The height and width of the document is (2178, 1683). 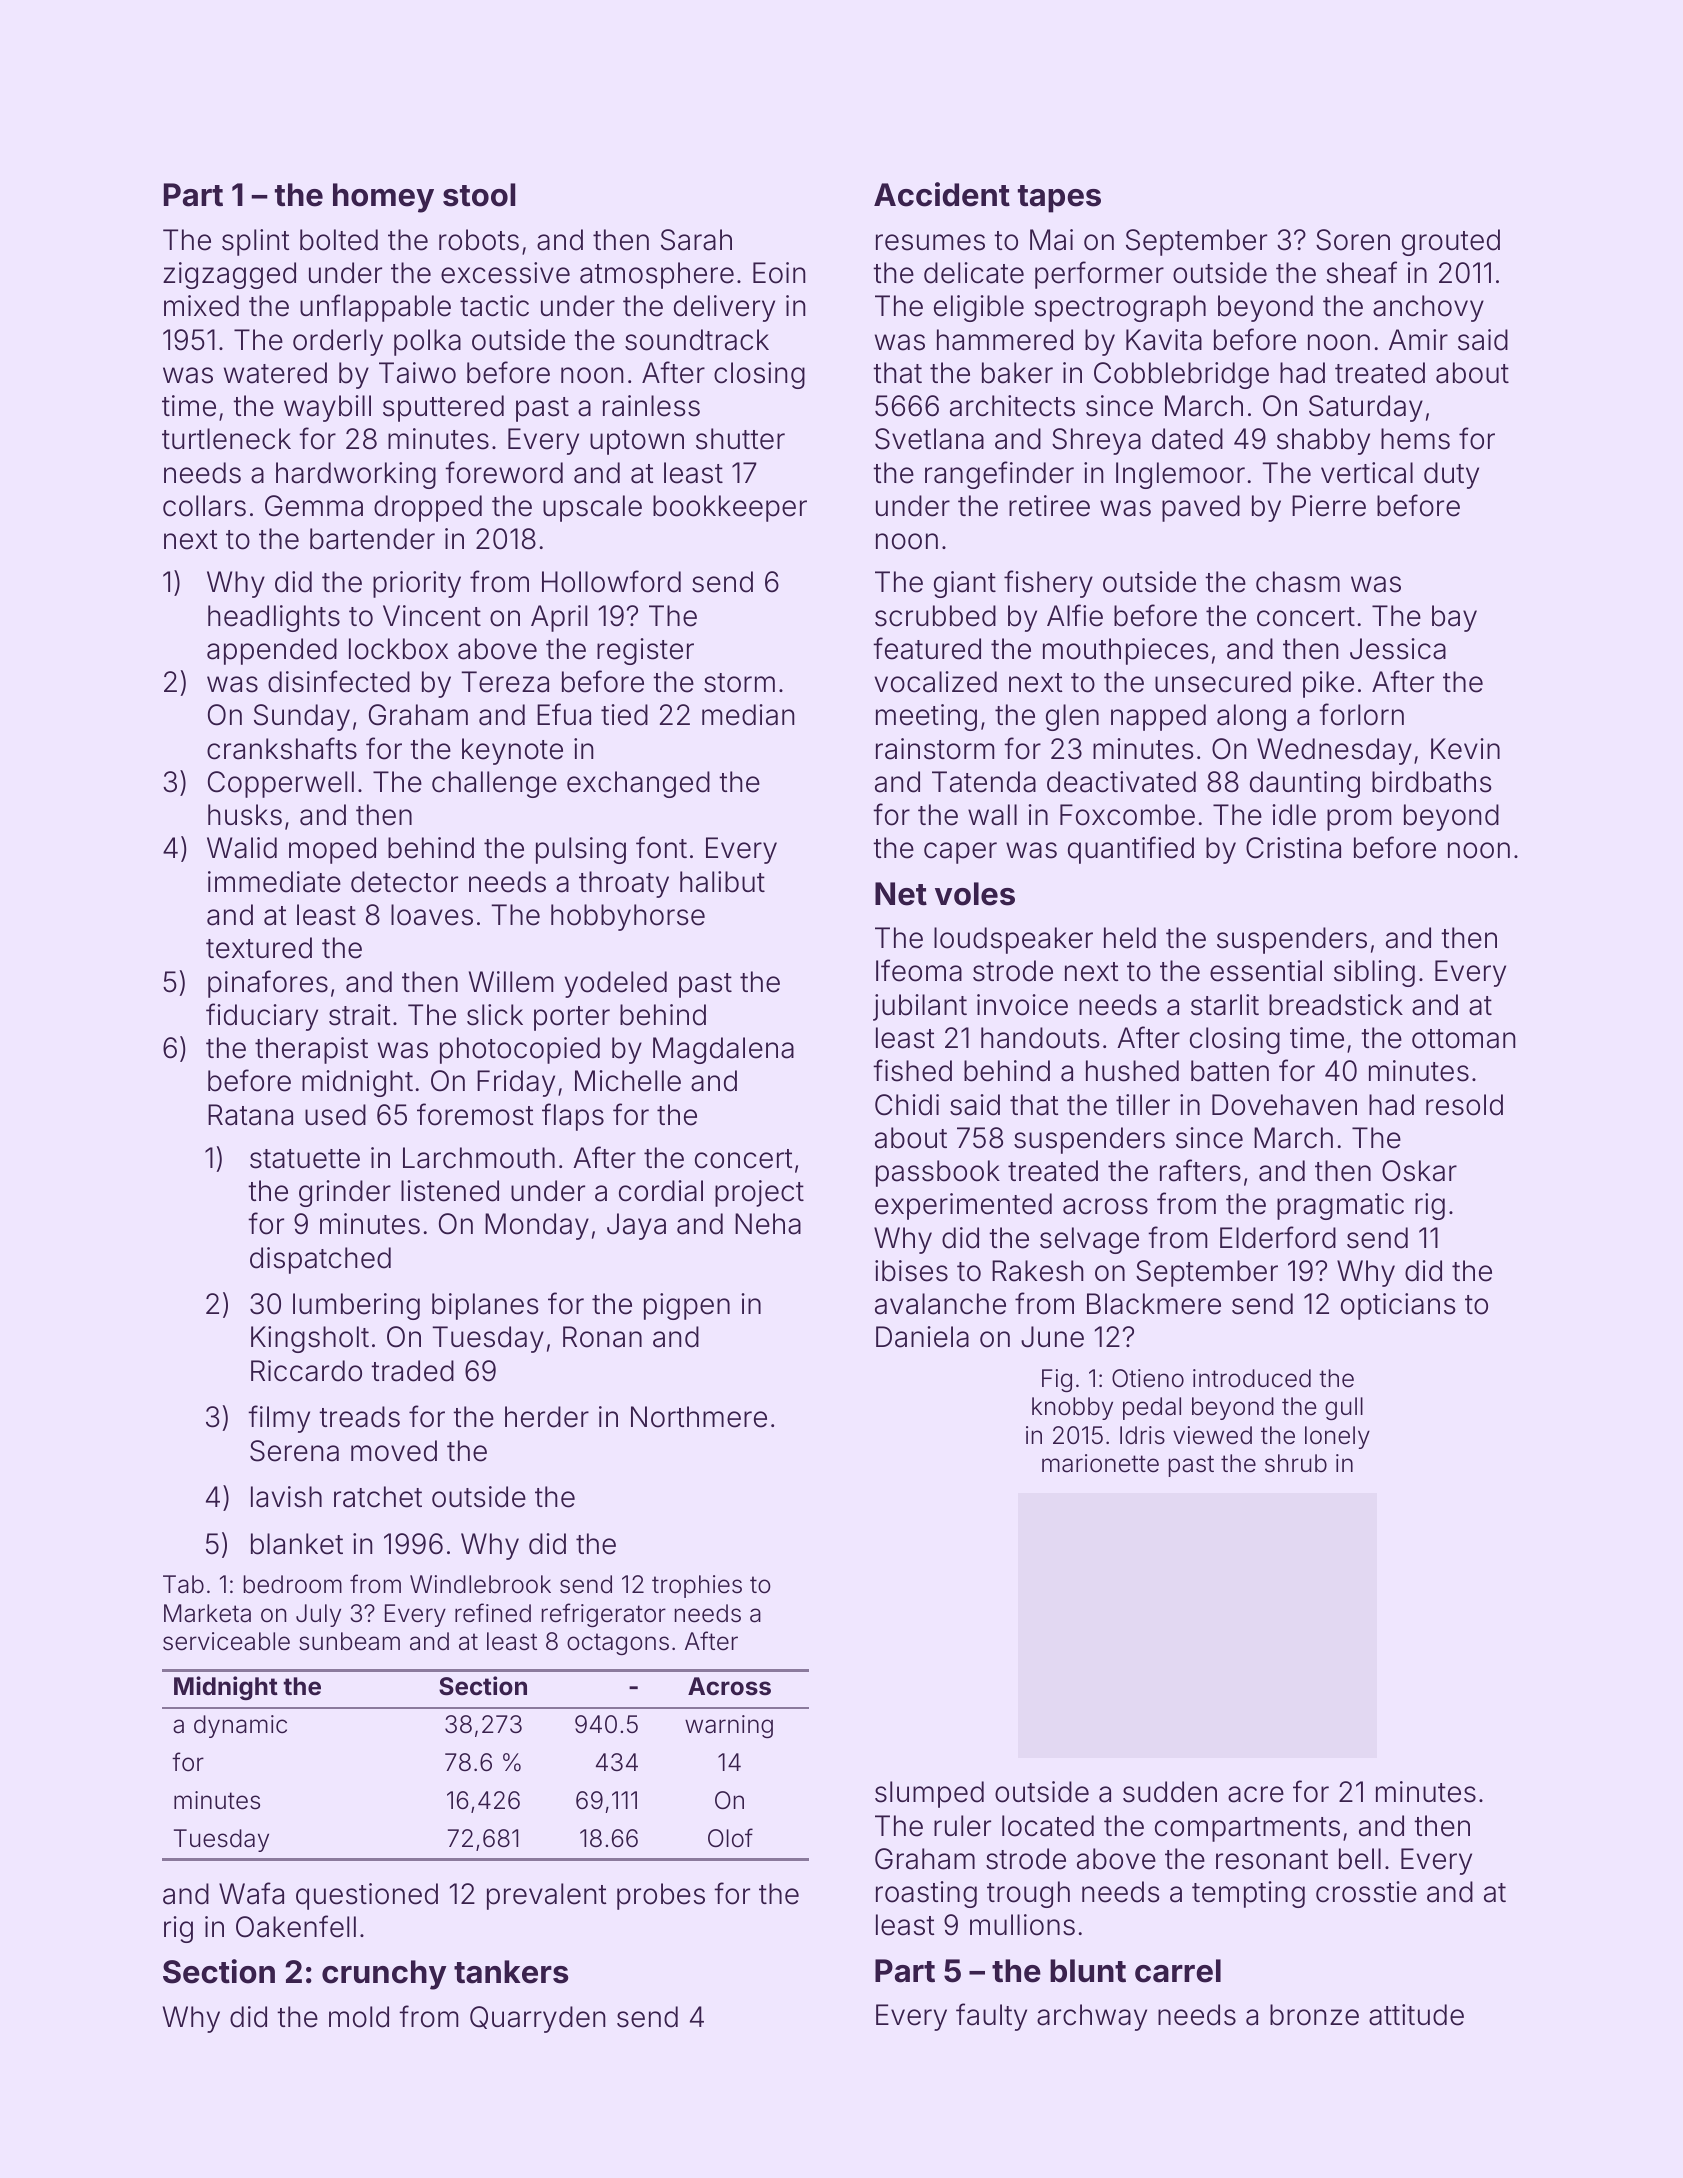 I want to click on Wednesday, so click(x=1334, y=751).
